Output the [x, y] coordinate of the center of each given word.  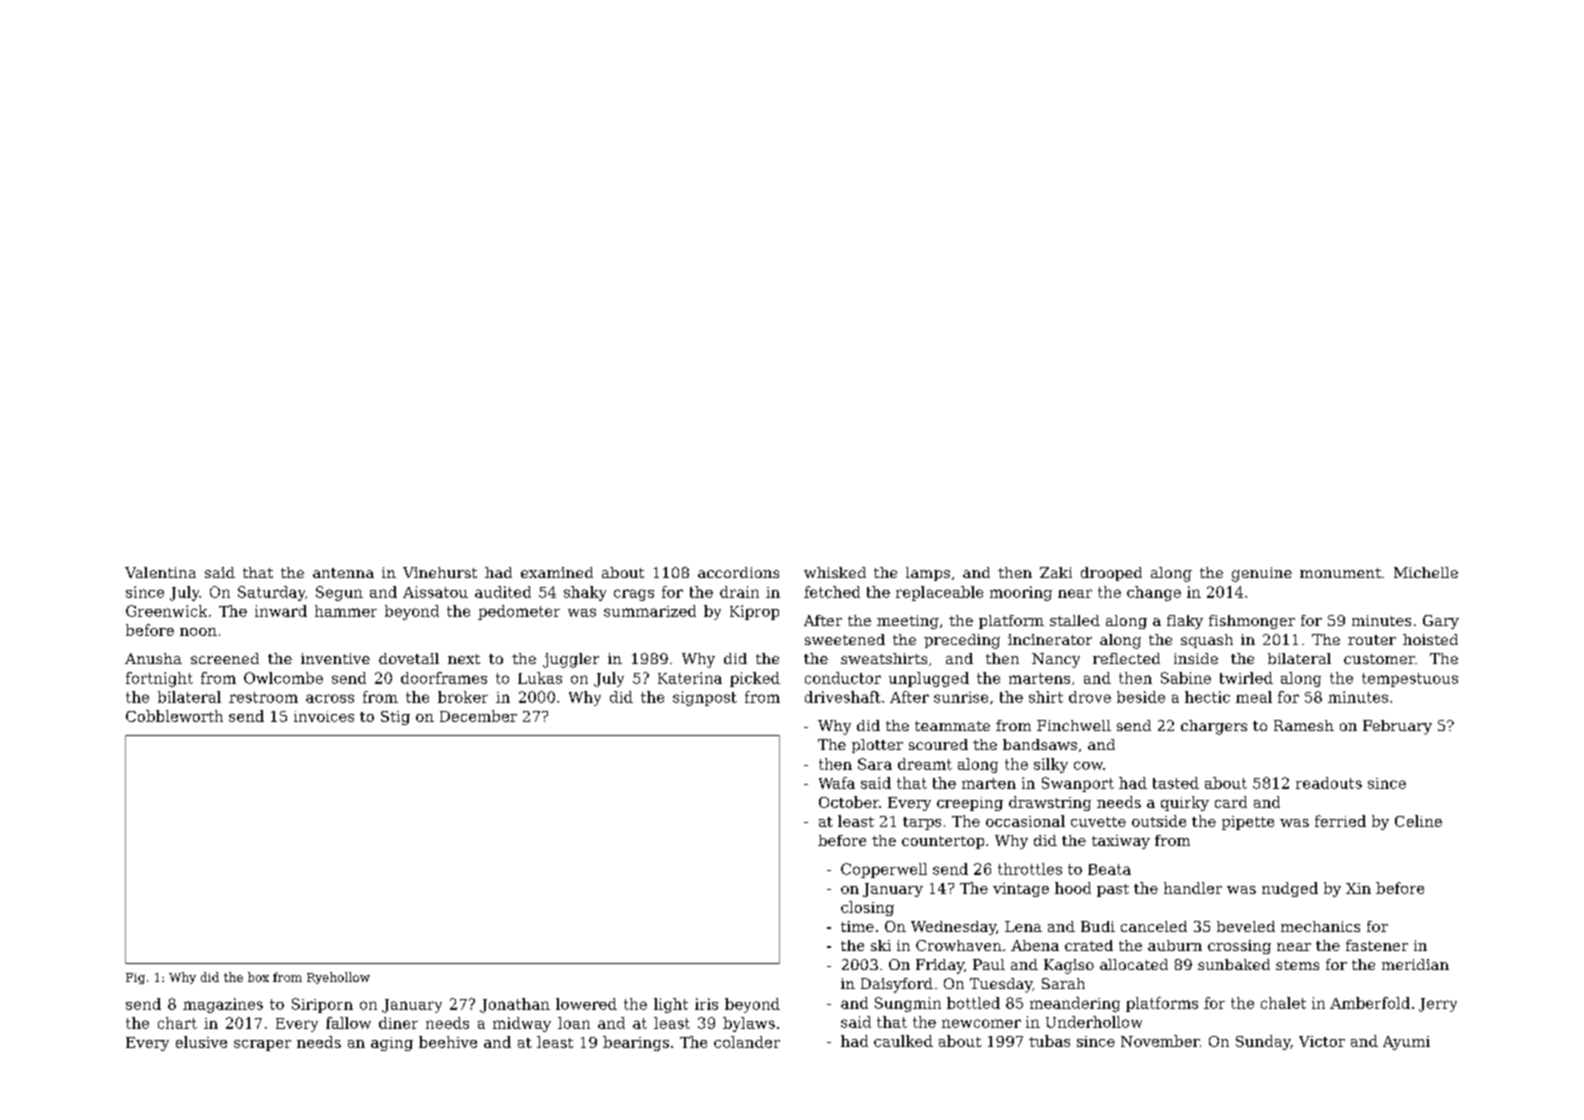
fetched [832, 592]
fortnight [159, 679]
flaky [1185, 622]
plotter [877, 746]
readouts [1329, 783]
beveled [1246, 926]
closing [867, 908]
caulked [903, 1041]
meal [1254, 697]
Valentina [160, 572]
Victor [1322, 1041]
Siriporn [322, 1005]
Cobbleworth [174, 716]
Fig [135, 978]
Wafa [837, 783]
